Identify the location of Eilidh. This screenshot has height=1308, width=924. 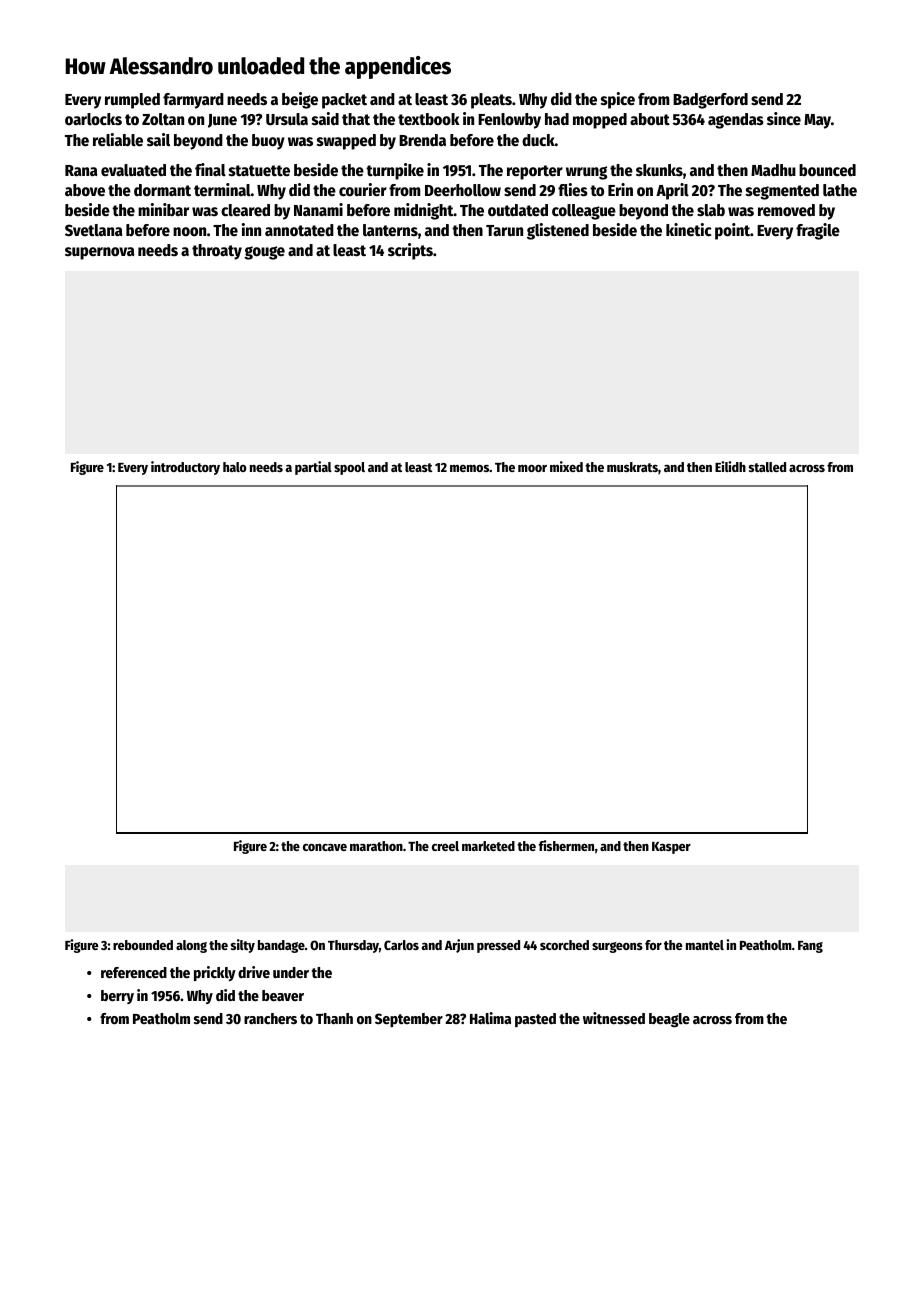
(730, 466).
